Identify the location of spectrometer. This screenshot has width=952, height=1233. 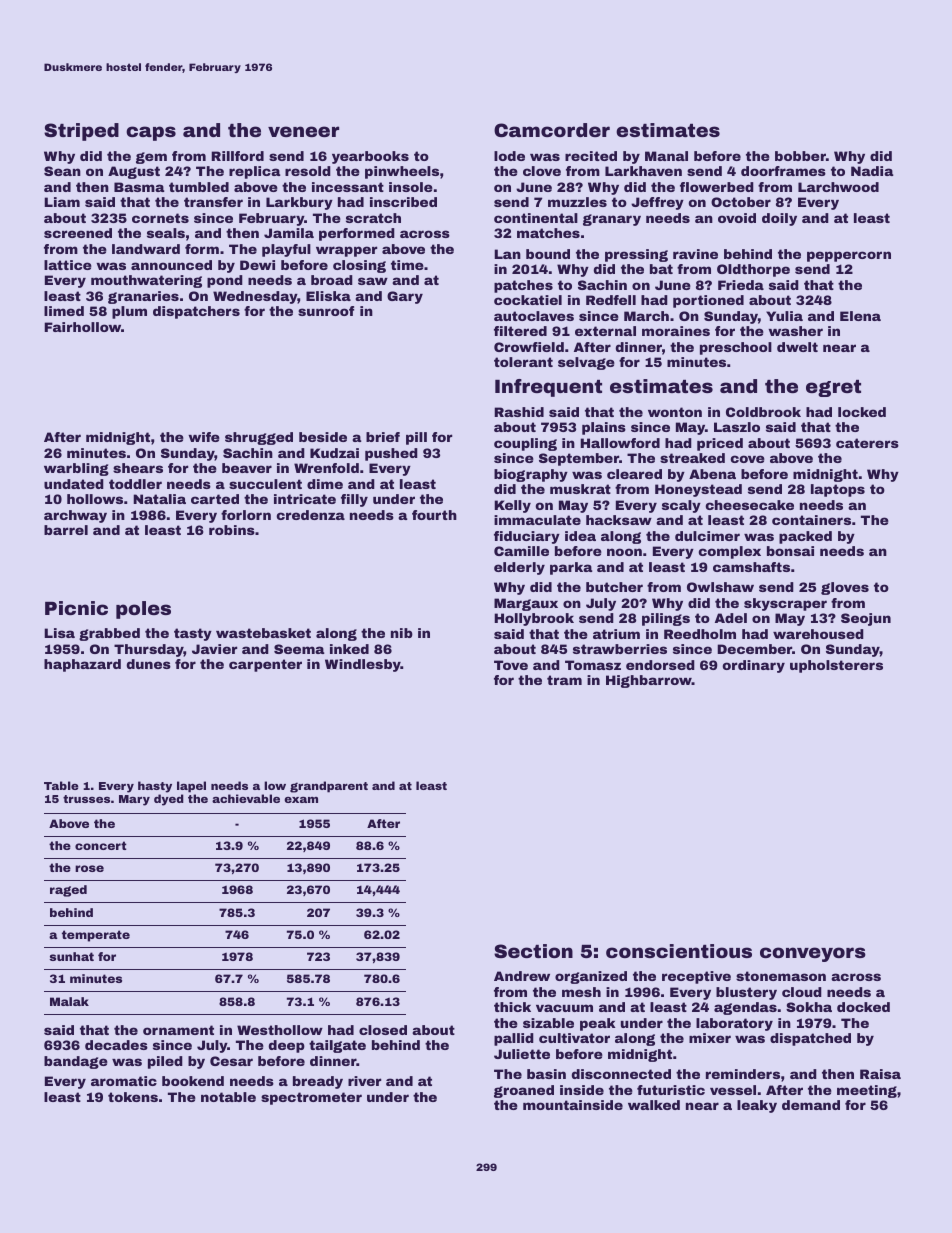
(311, 1098).
